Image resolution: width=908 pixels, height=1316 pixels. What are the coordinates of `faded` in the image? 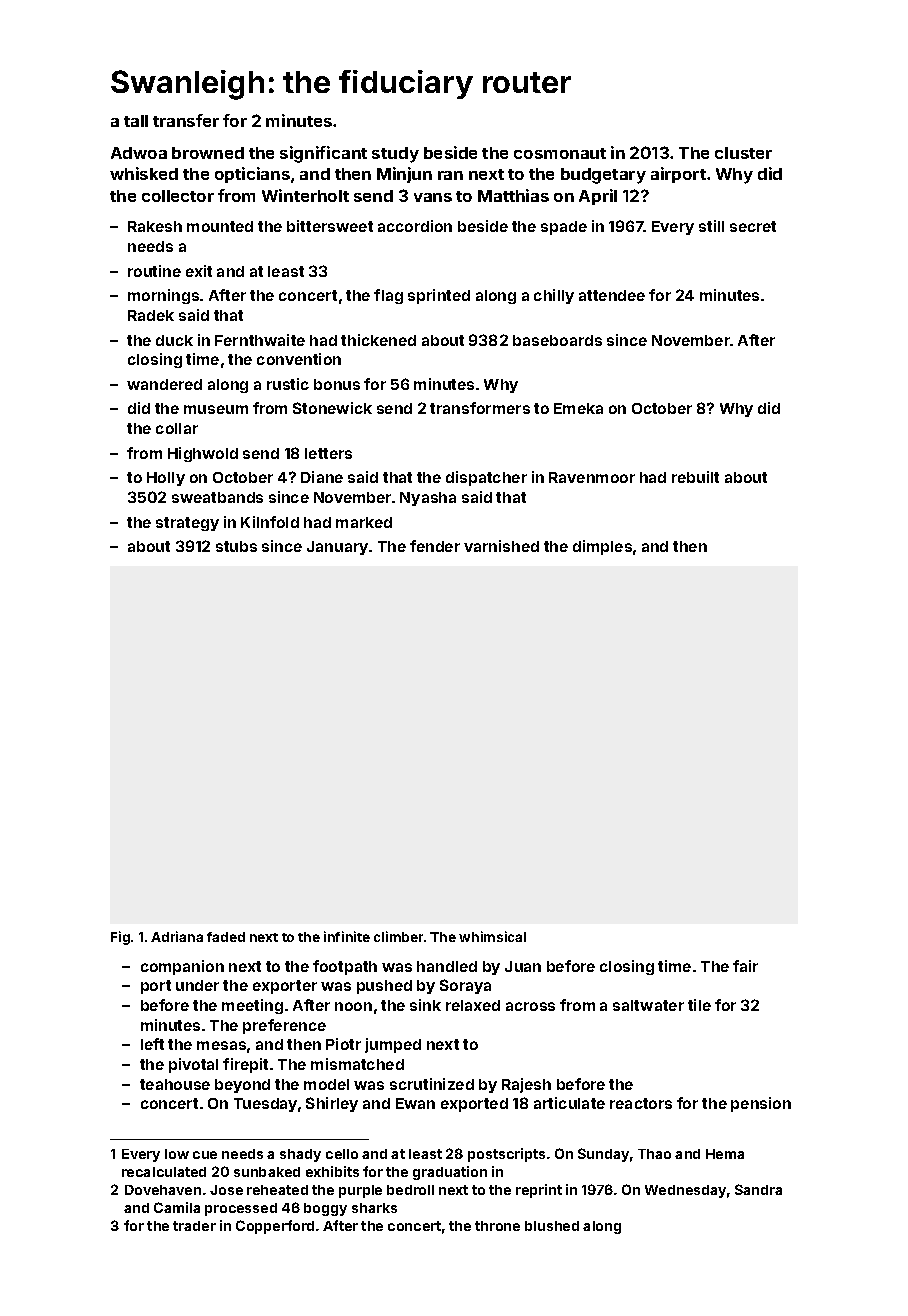 It's located at (226, 937).
